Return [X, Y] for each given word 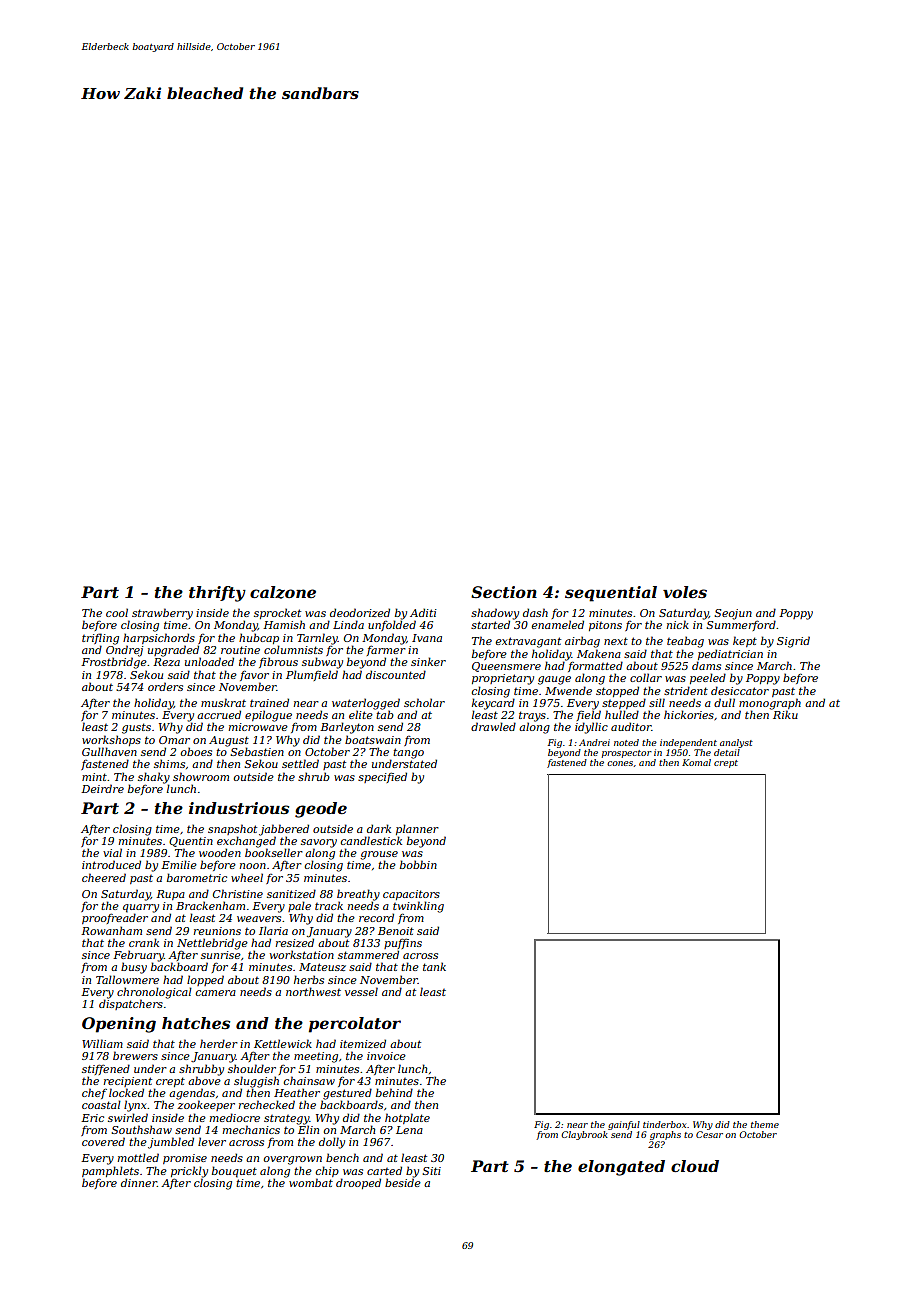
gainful [624, 1125]
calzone [283, 592]
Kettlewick [283, 1043]
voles [685, 592]
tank [434, 966]
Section [504, 592]
